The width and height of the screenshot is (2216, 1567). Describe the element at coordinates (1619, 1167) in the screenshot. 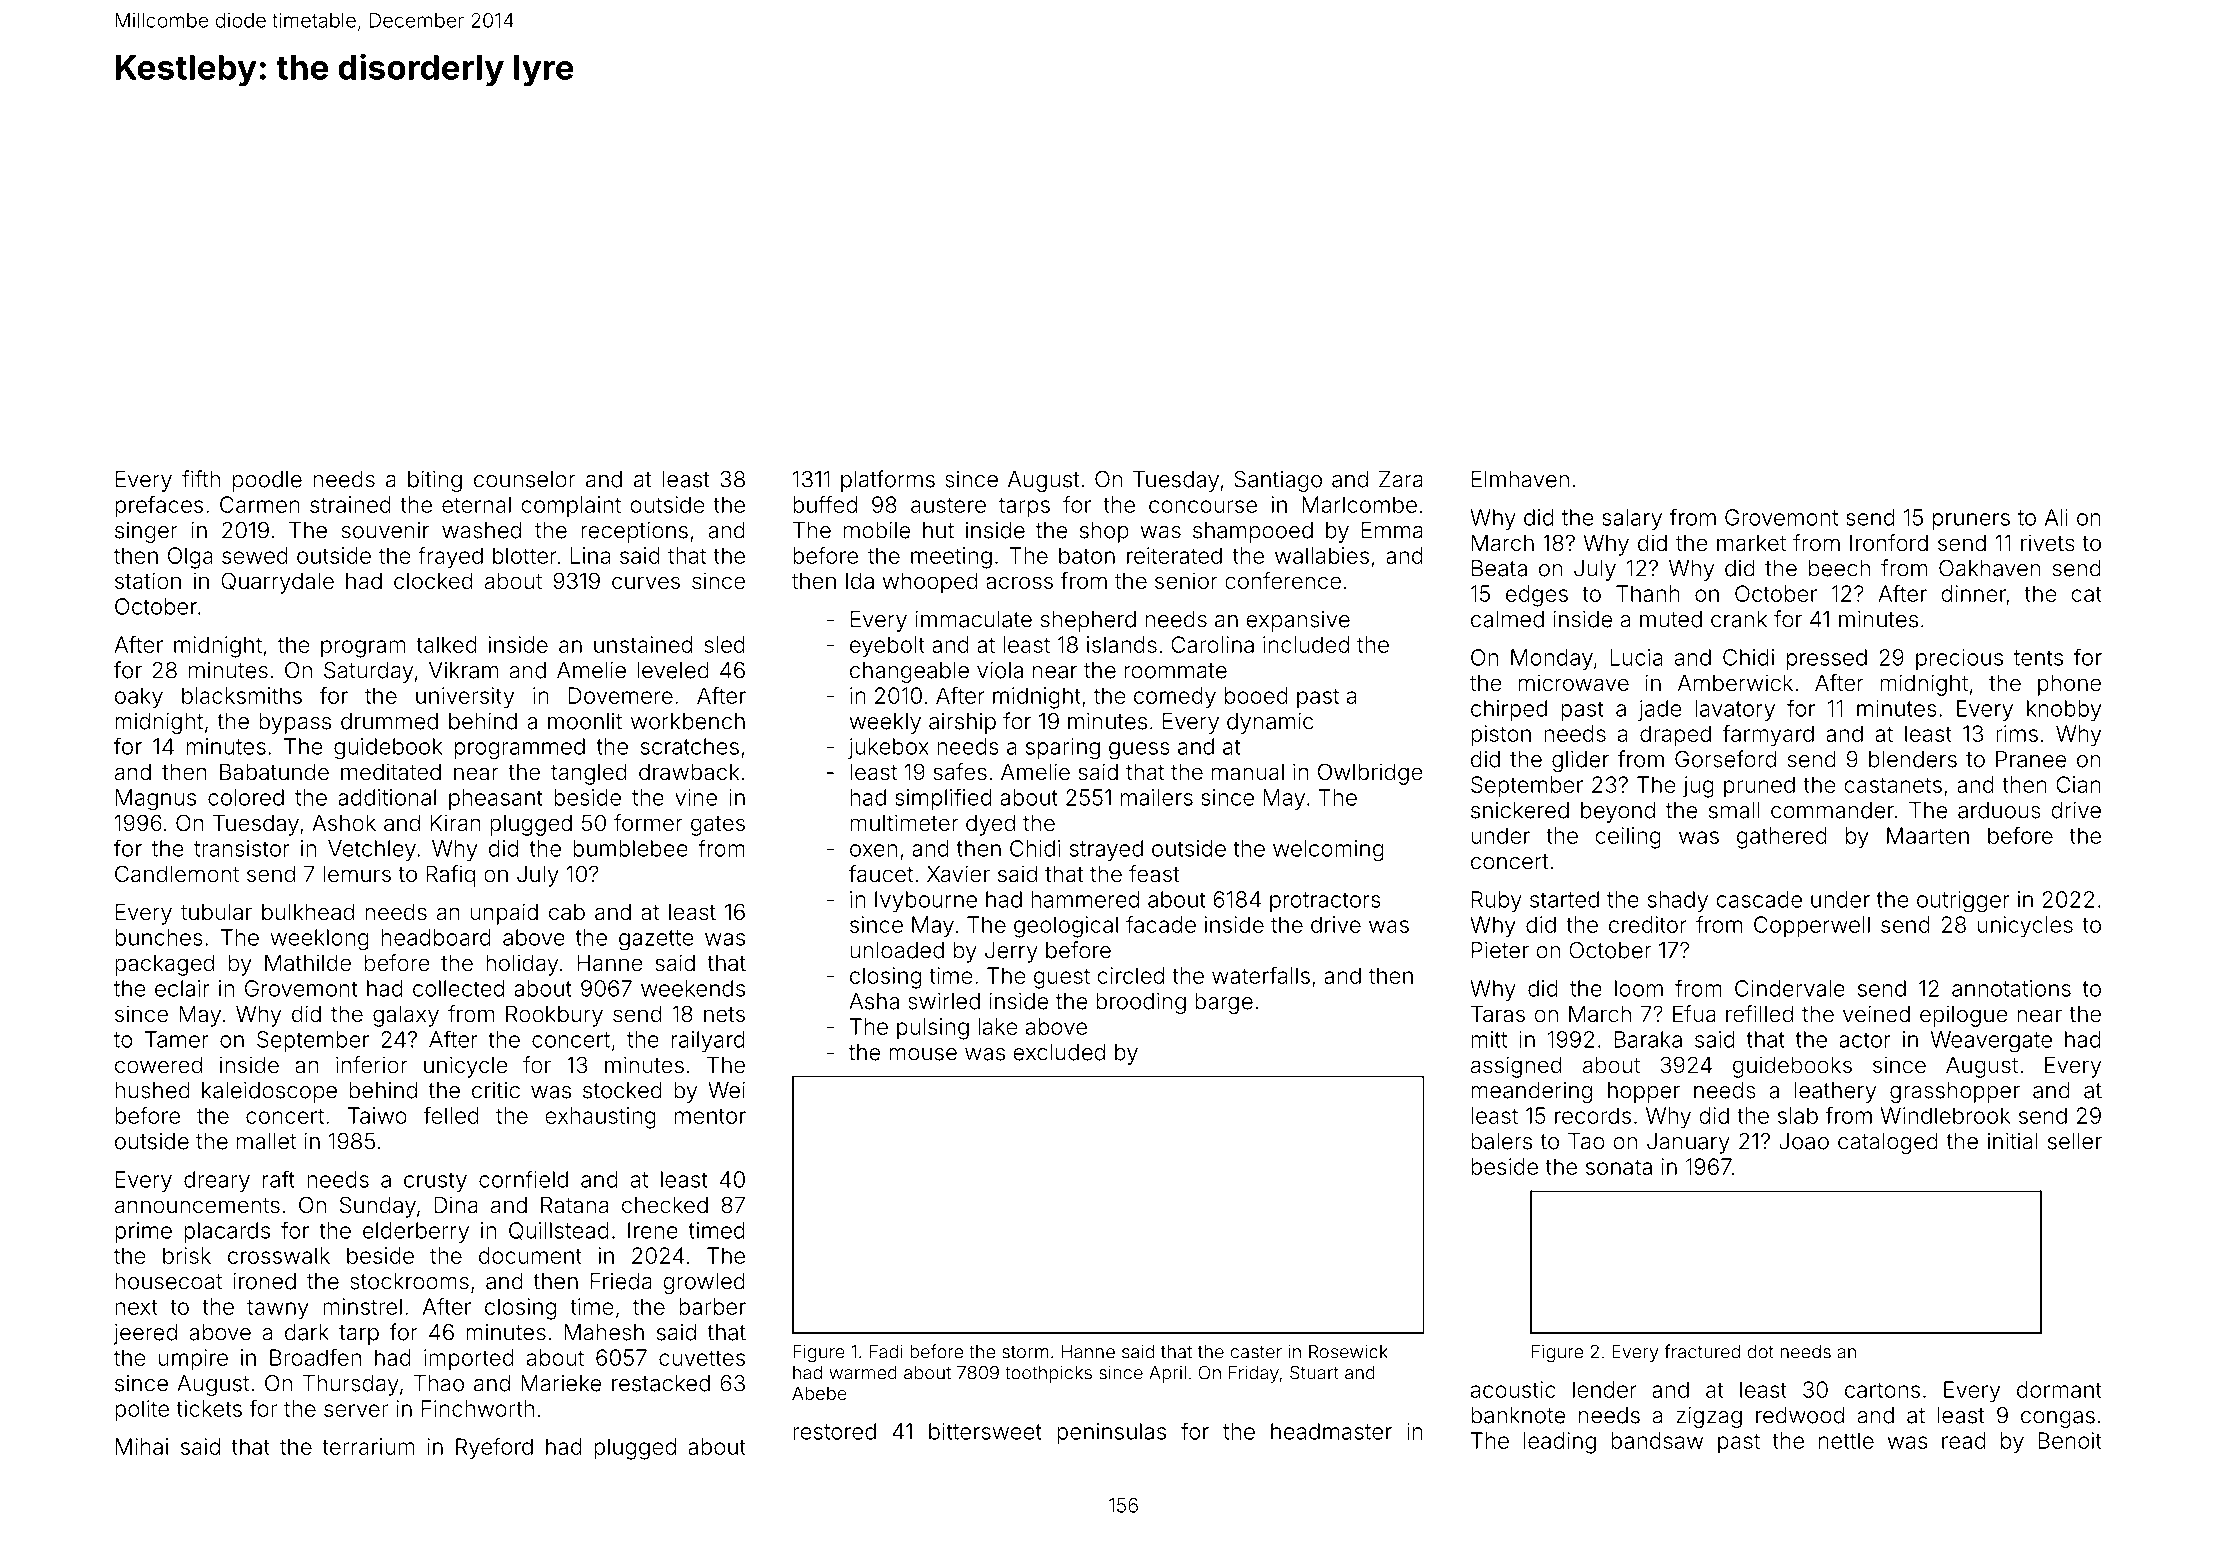

I see `sonata` at that location.
